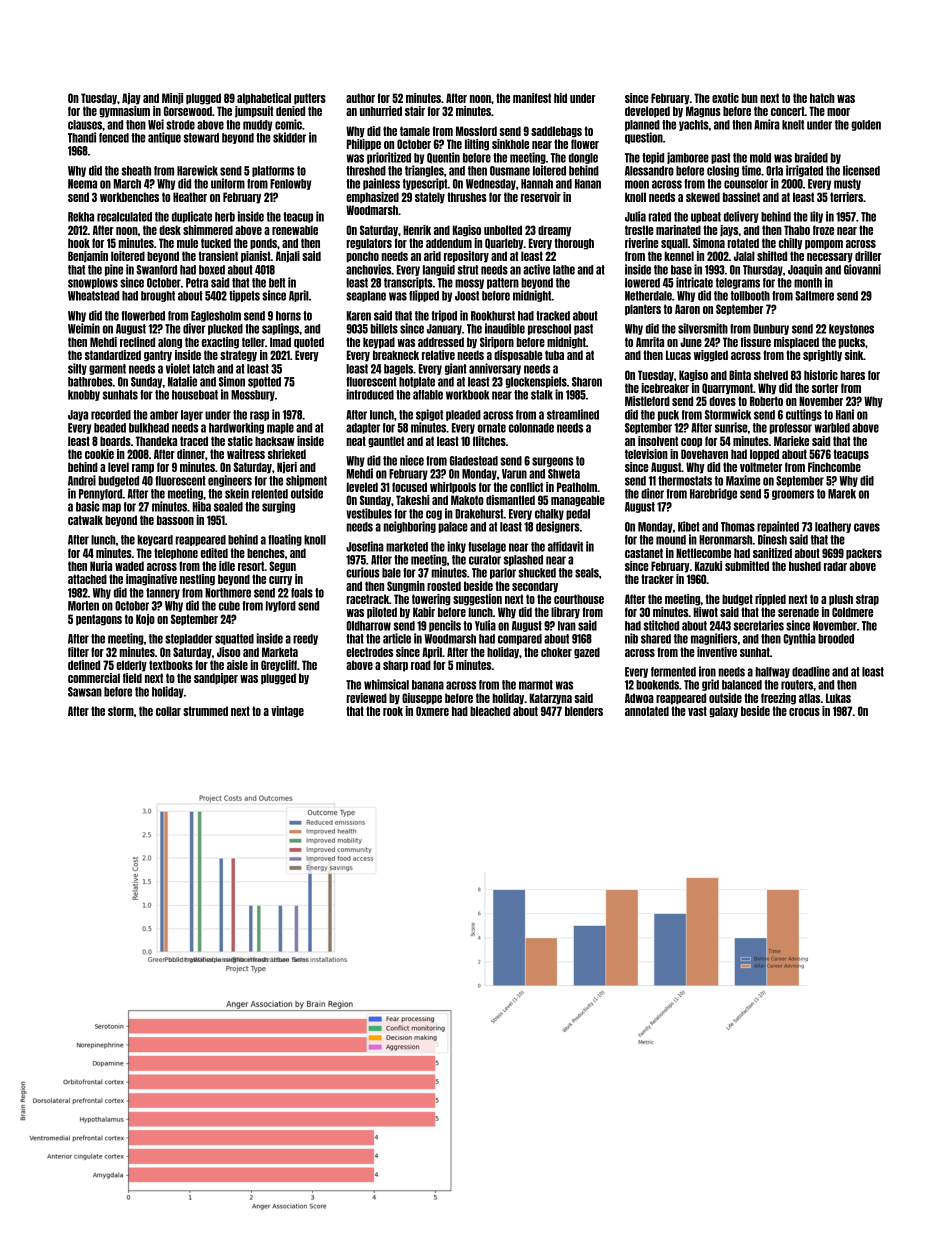 This screenshot has width=952, height=1233. What do you see at coordinates (360, 98) in the screenshot?
I see `author` at bounding box center [360, 98].
